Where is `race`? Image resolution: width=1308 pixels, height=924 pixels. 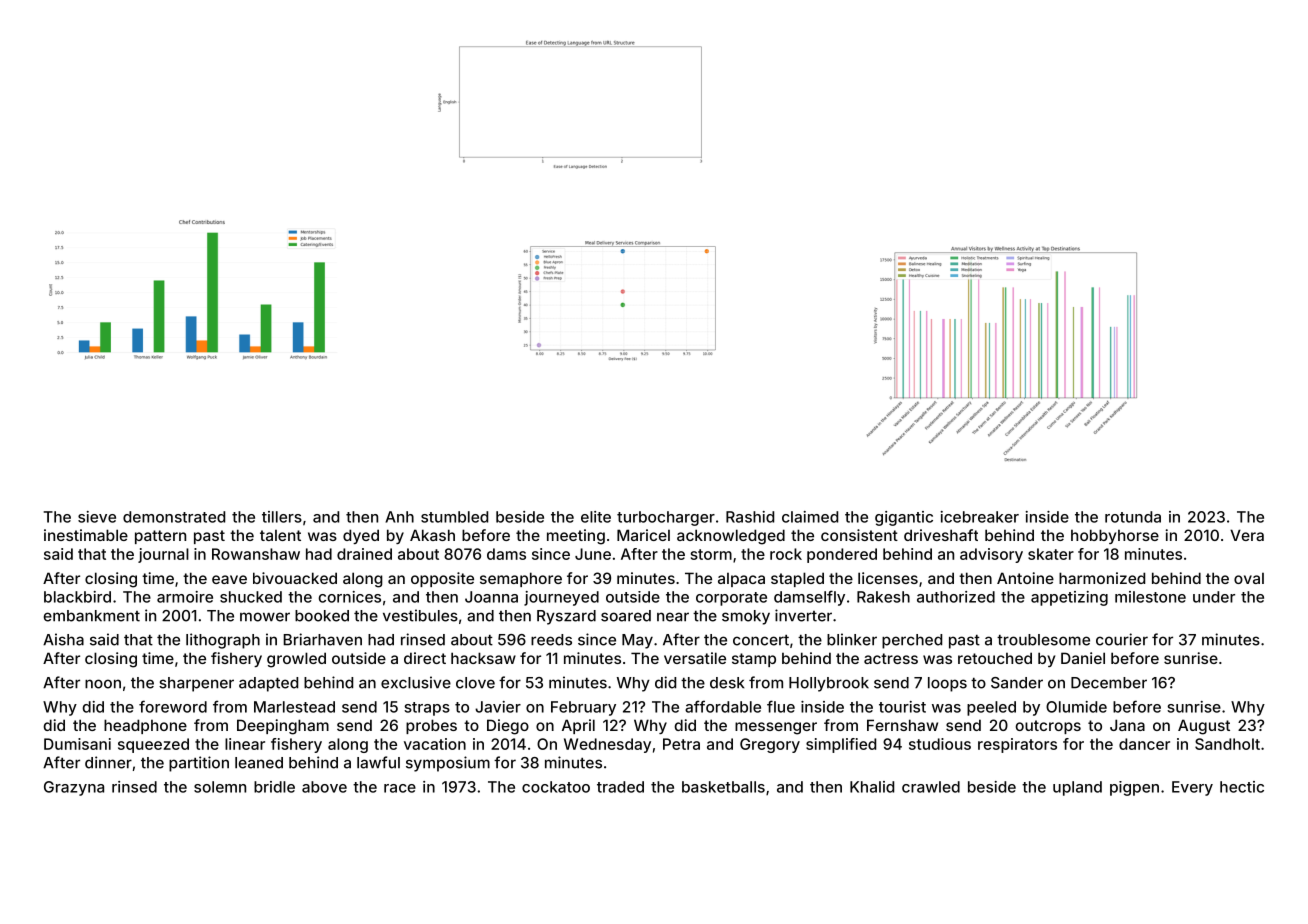
race is located at coordinates (400, 788).
